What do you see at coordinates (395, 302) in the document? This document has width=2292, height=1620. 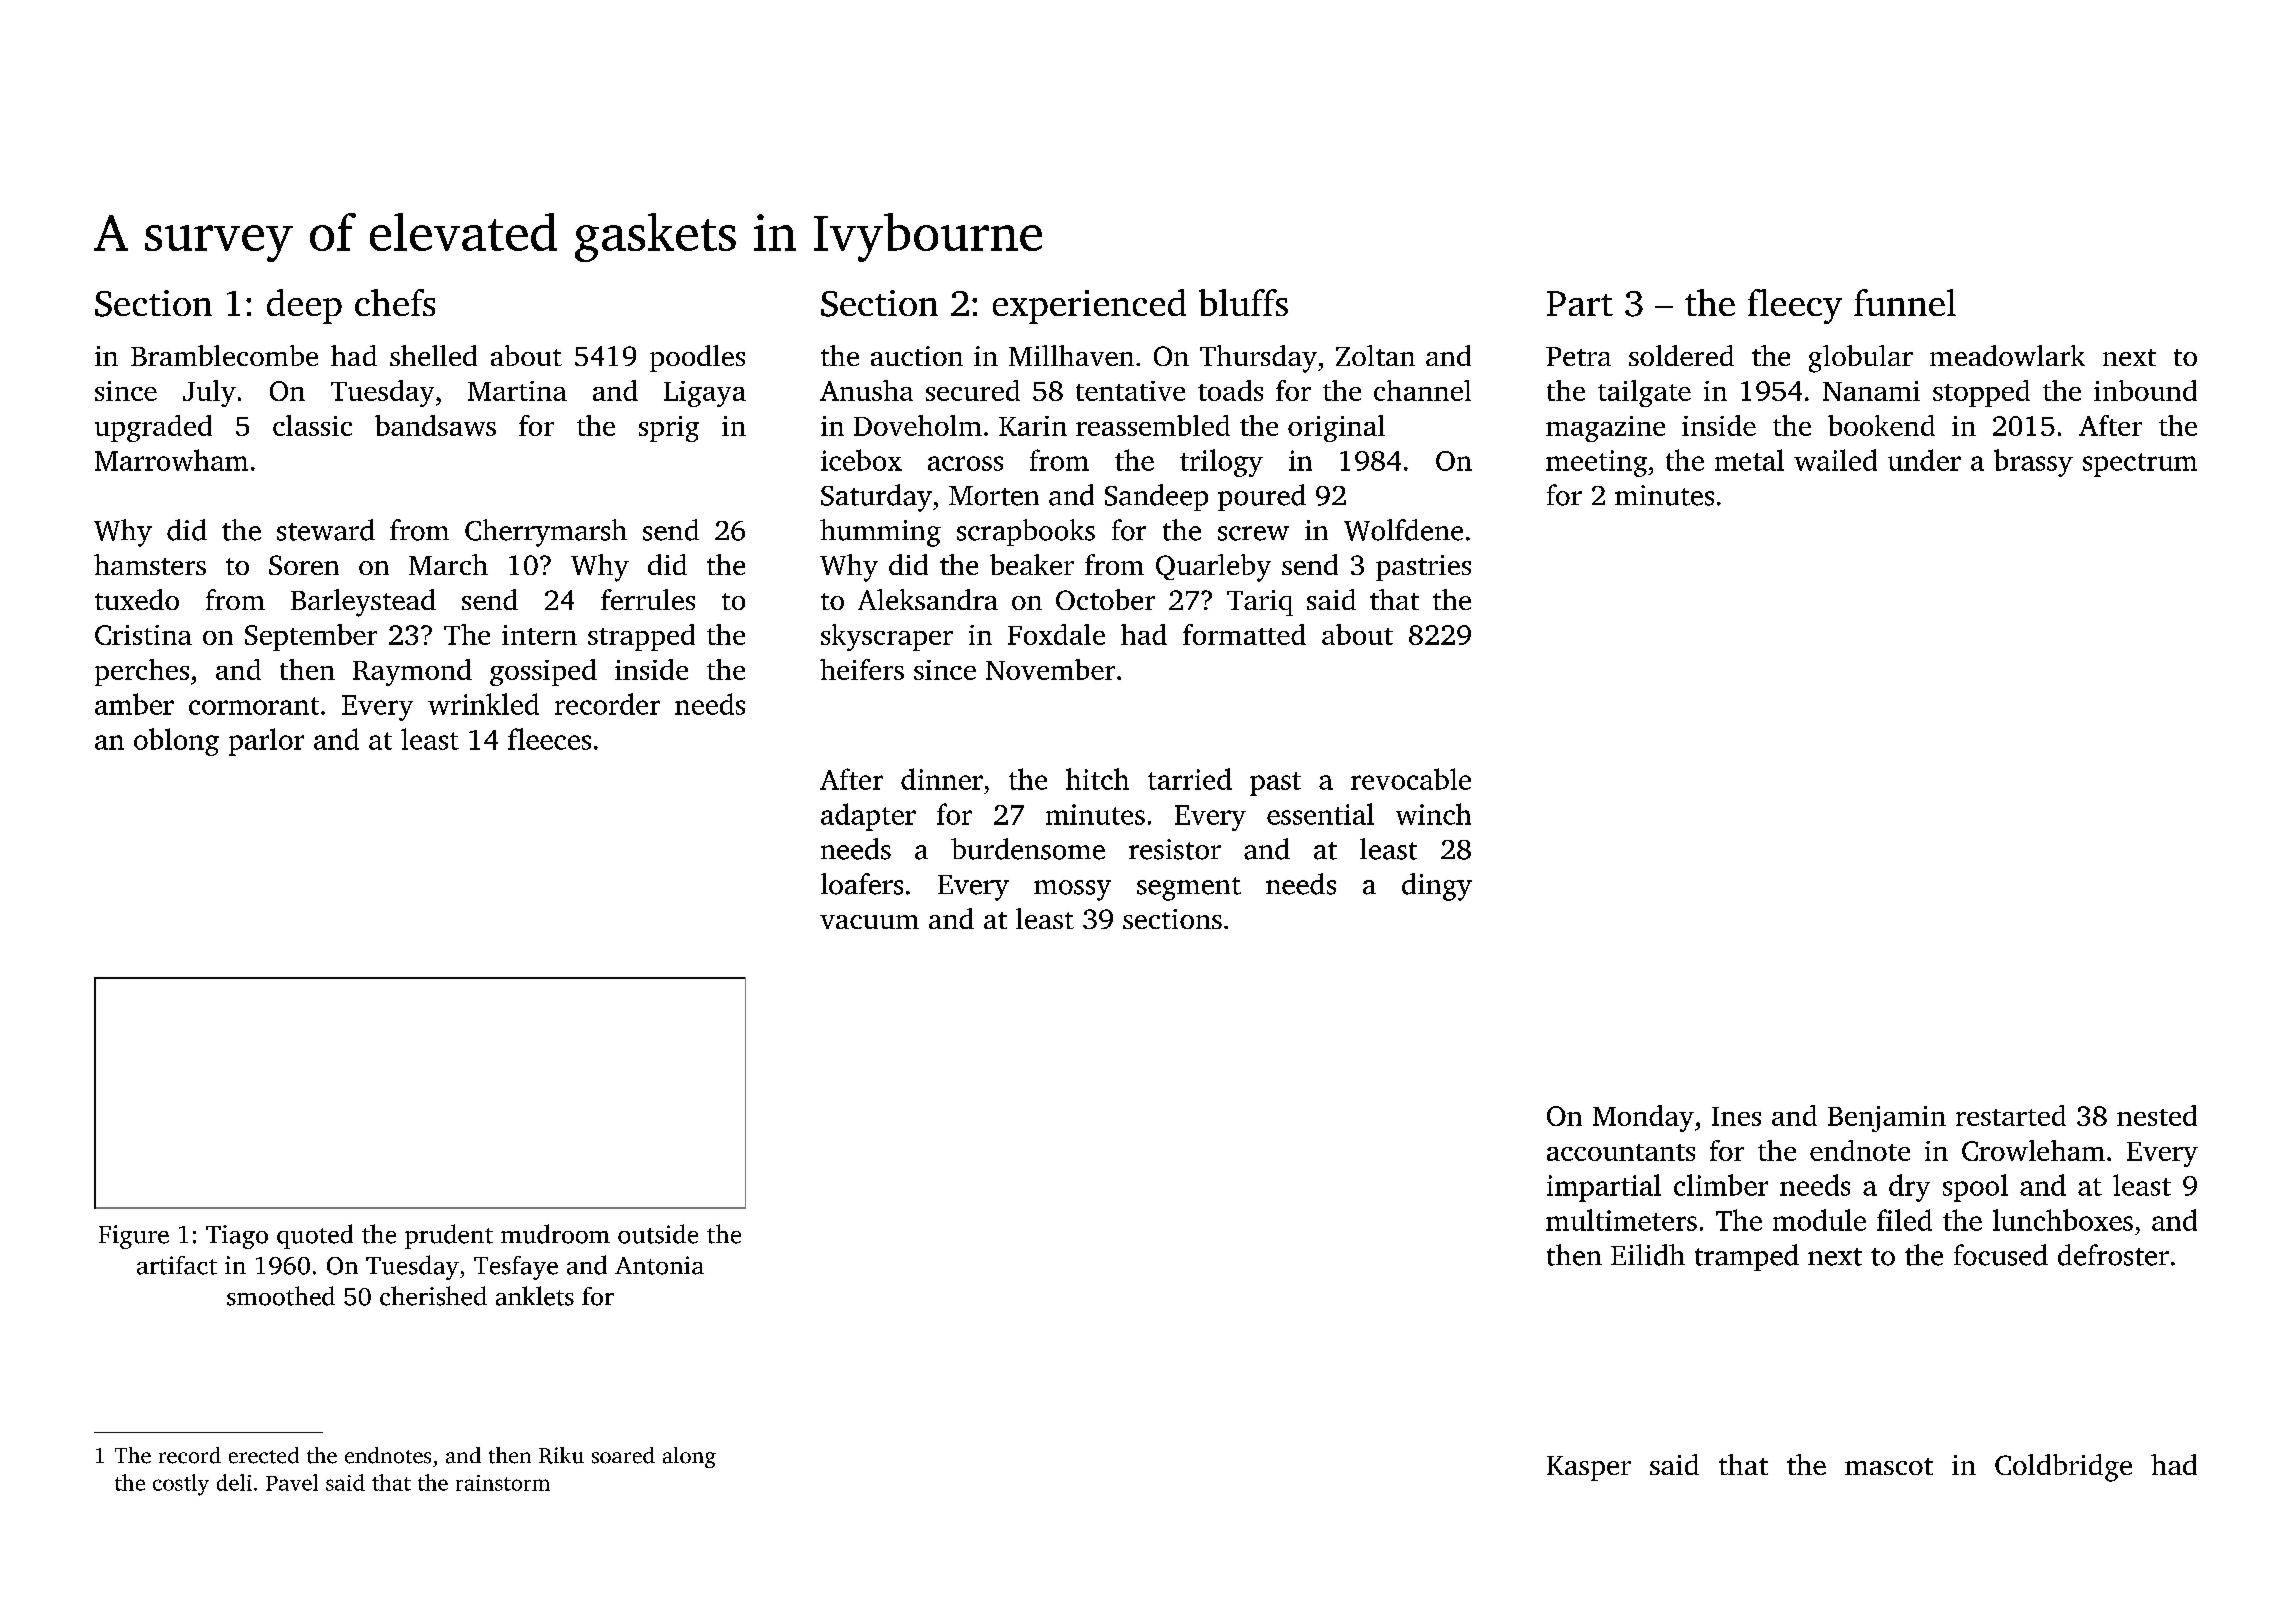 I see `chefs` at bounding box center [395, 302].
